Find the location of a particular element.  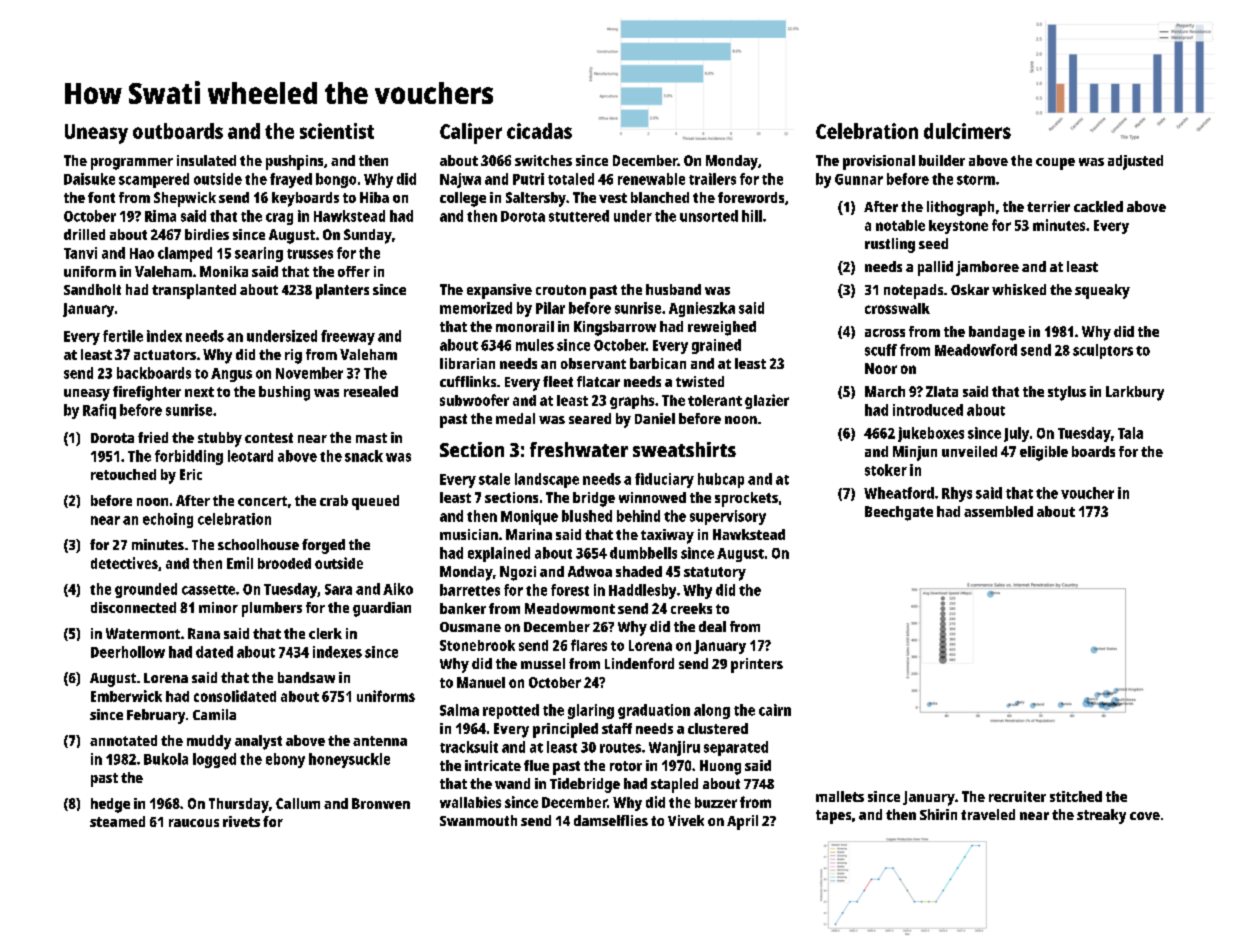

college is located at coordinates (463, 199).
